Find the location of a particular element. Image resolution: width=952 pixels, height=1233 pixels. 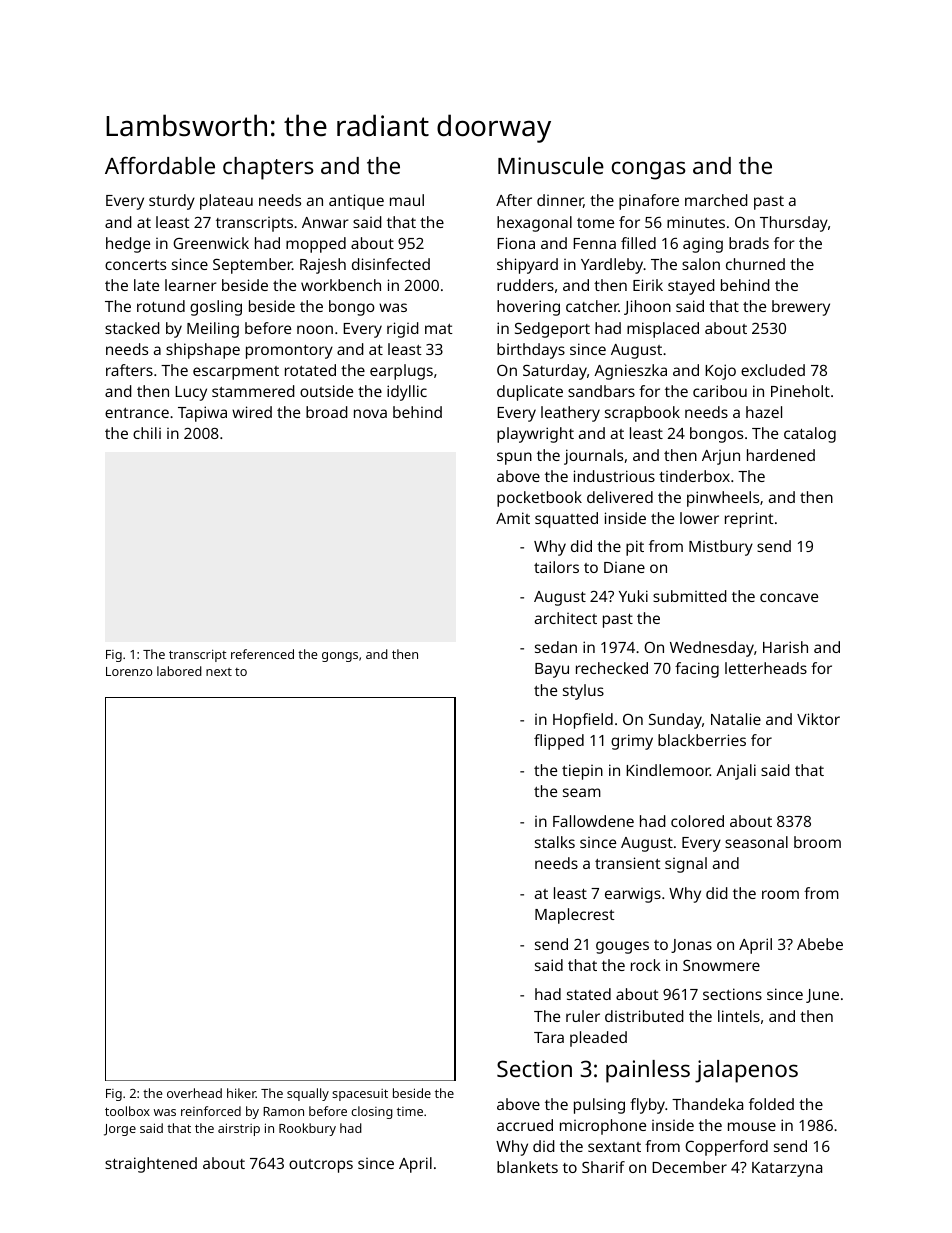

Minuscule is located at coordinates (551, 165).
